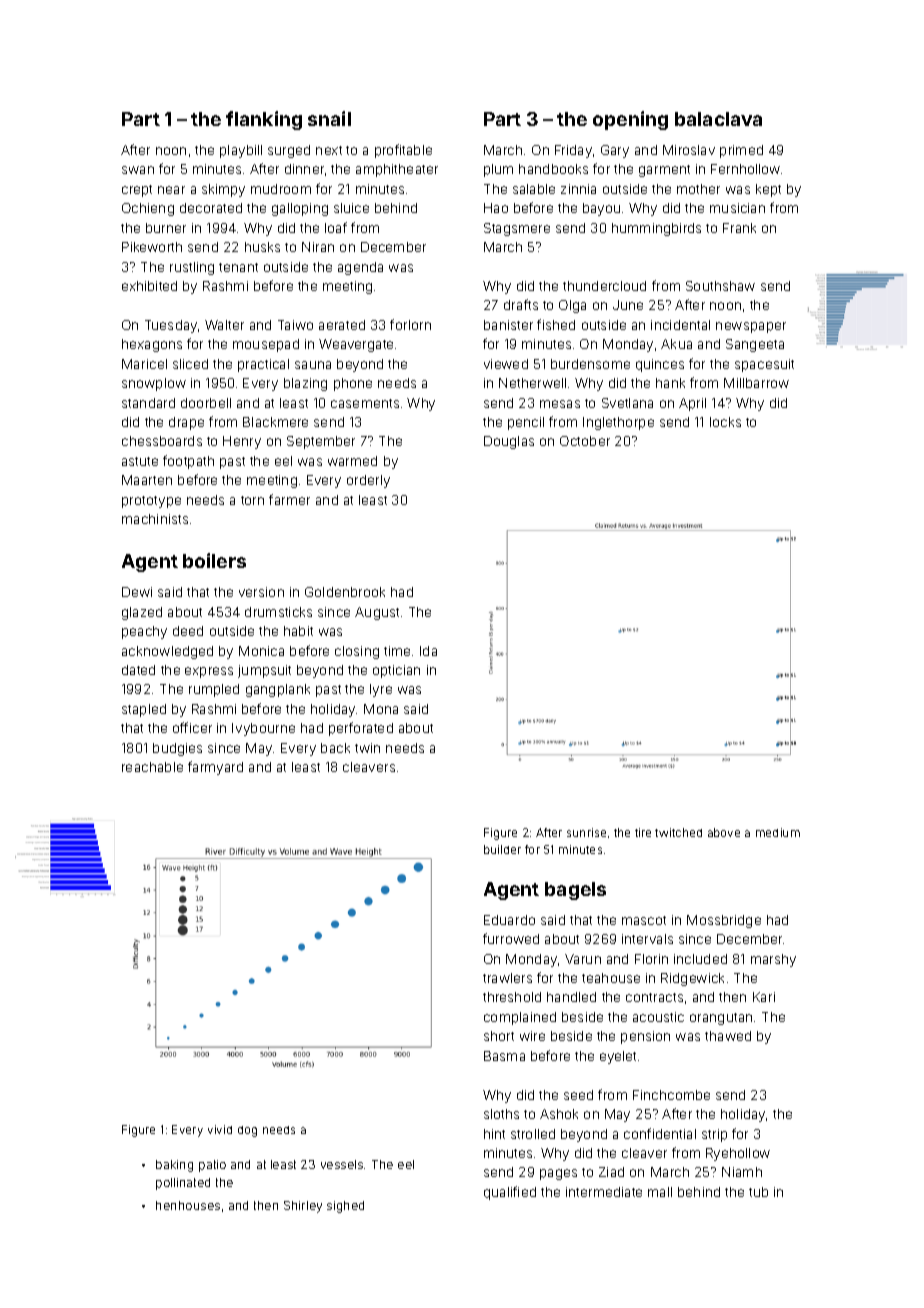 The image size is (924, 1308). What do you see at coordinates (502, 849) in the page?
I see `builder` at bounding box center [502, 849].
